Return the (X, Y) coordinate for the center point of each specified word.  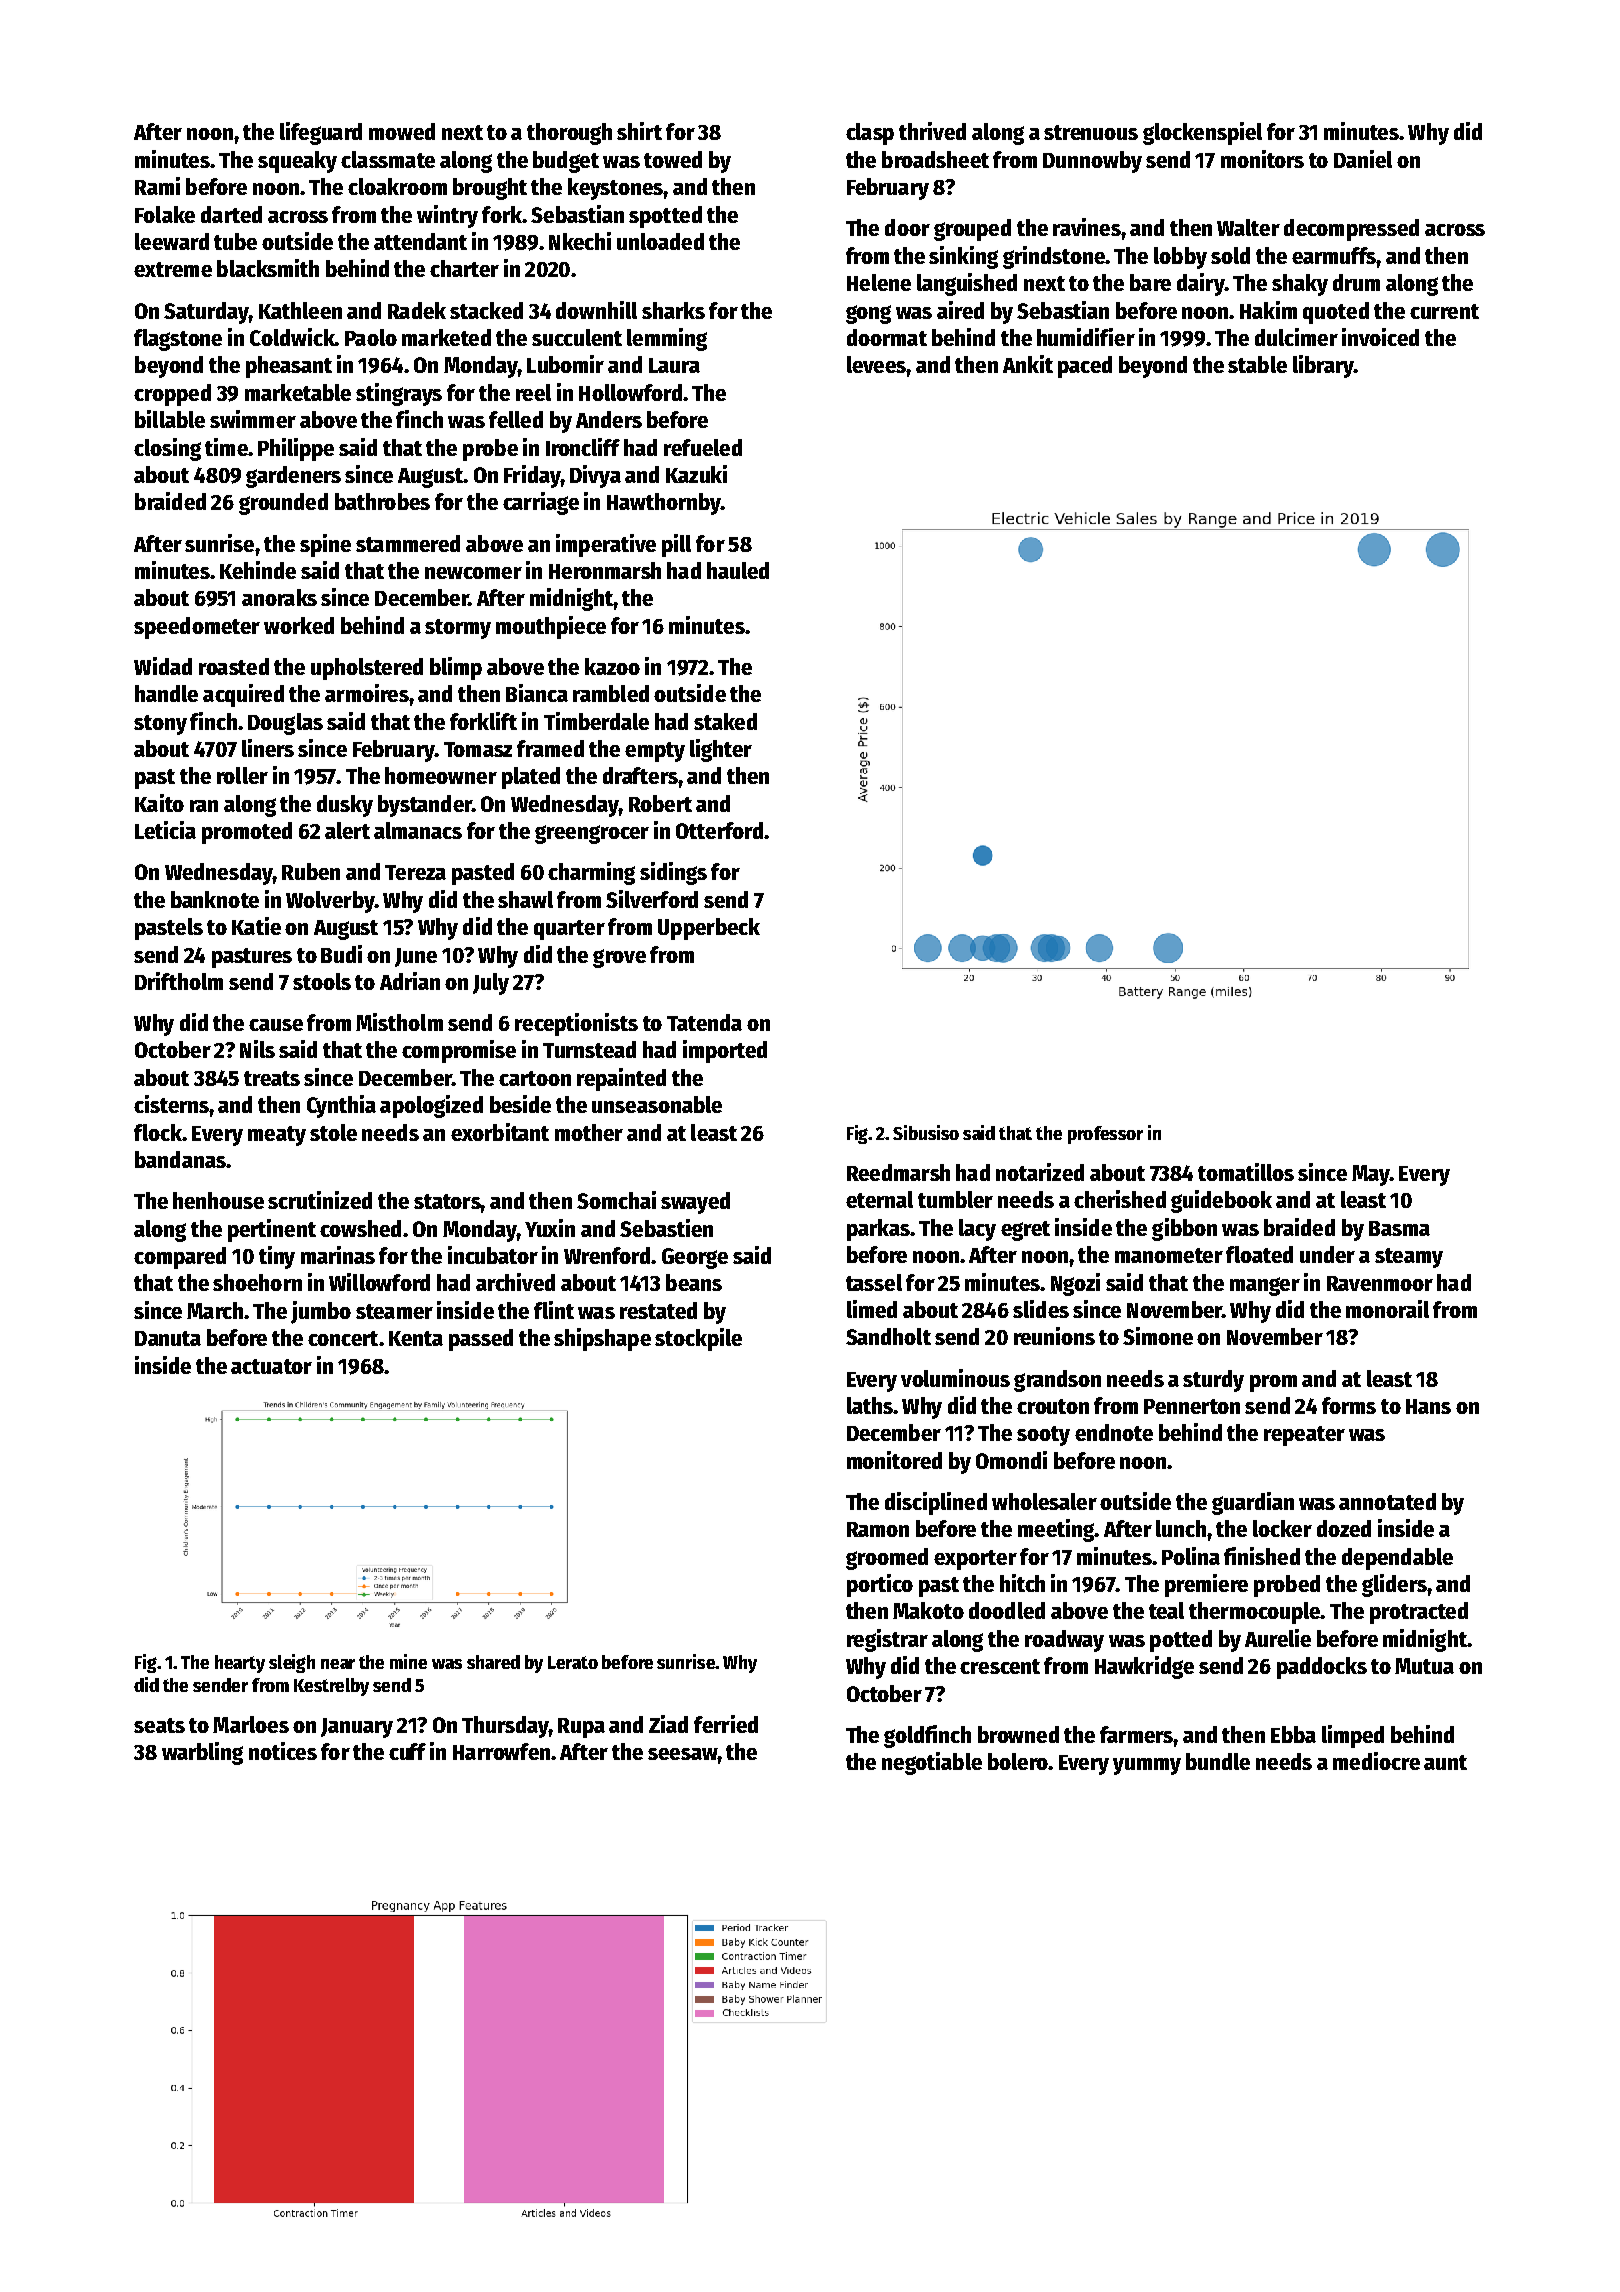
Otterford (719, 830)
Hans (1428, 1406)
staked (725, 721)
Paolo (371, 337)
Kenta (416, 1338)
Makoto (928, 1610)
